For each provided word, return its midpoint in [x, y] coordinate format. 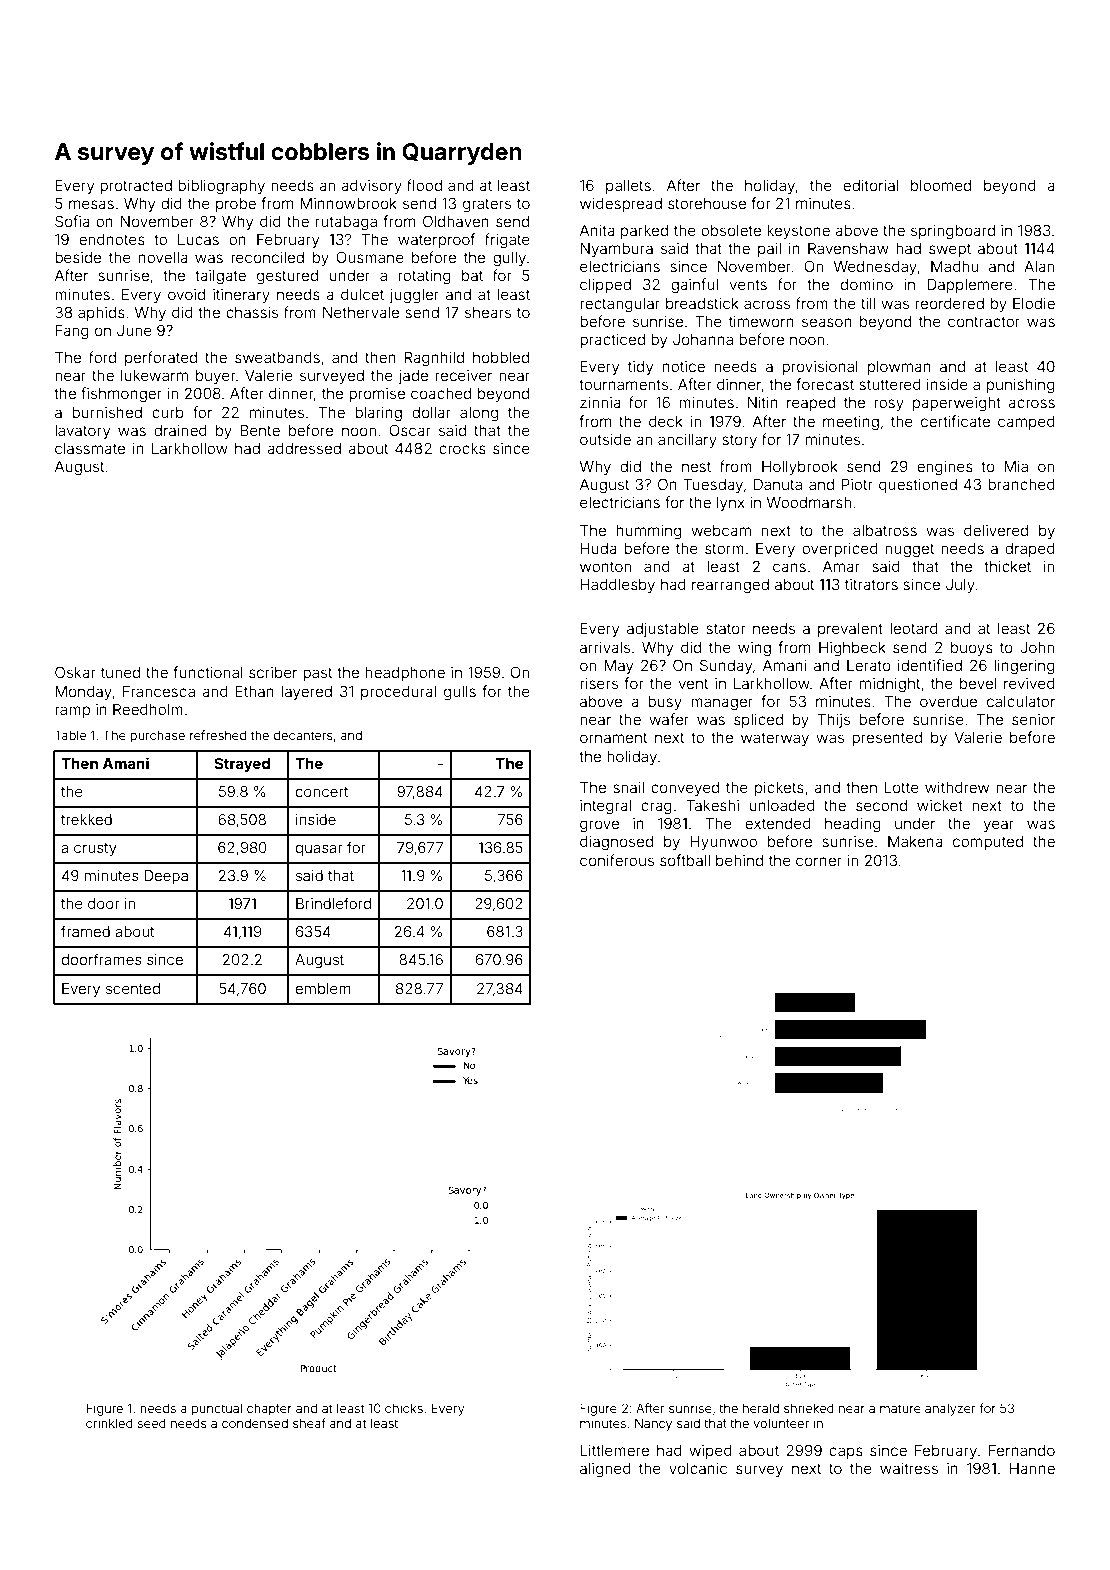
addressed [304, 448]
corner [819, 861]
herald [761, 1408]
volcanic [698, 1468]
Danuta [778, 484]
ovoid [186, 294]
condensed [255, 1423]
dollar [431, 412]
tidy [640, 368]
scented [133, 988]
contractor [984, 321]
